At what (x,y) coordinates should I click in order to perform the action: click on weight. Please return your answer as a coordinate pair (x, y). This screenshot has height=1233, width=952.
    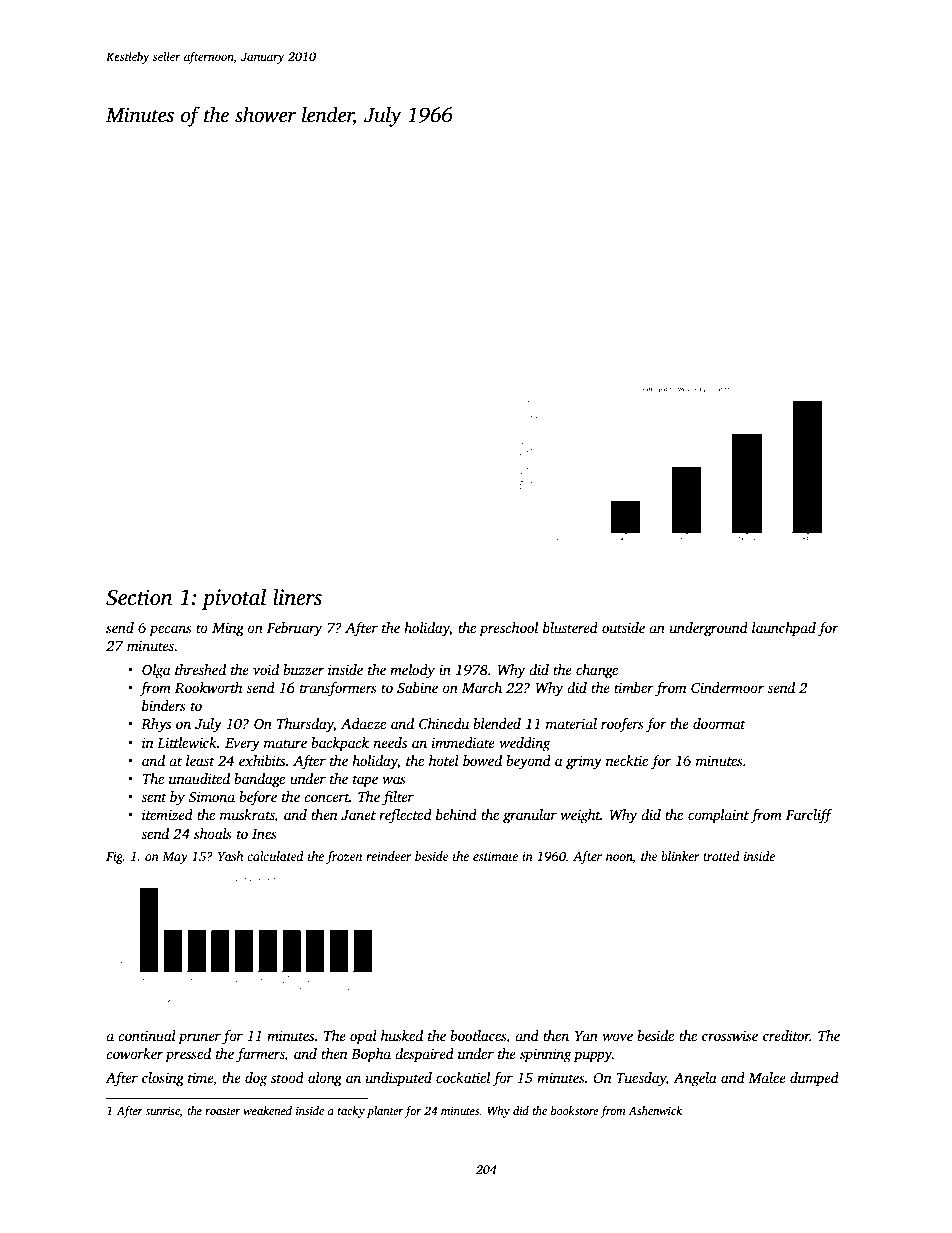
    Looking at the image, I should click on (580, 816).
